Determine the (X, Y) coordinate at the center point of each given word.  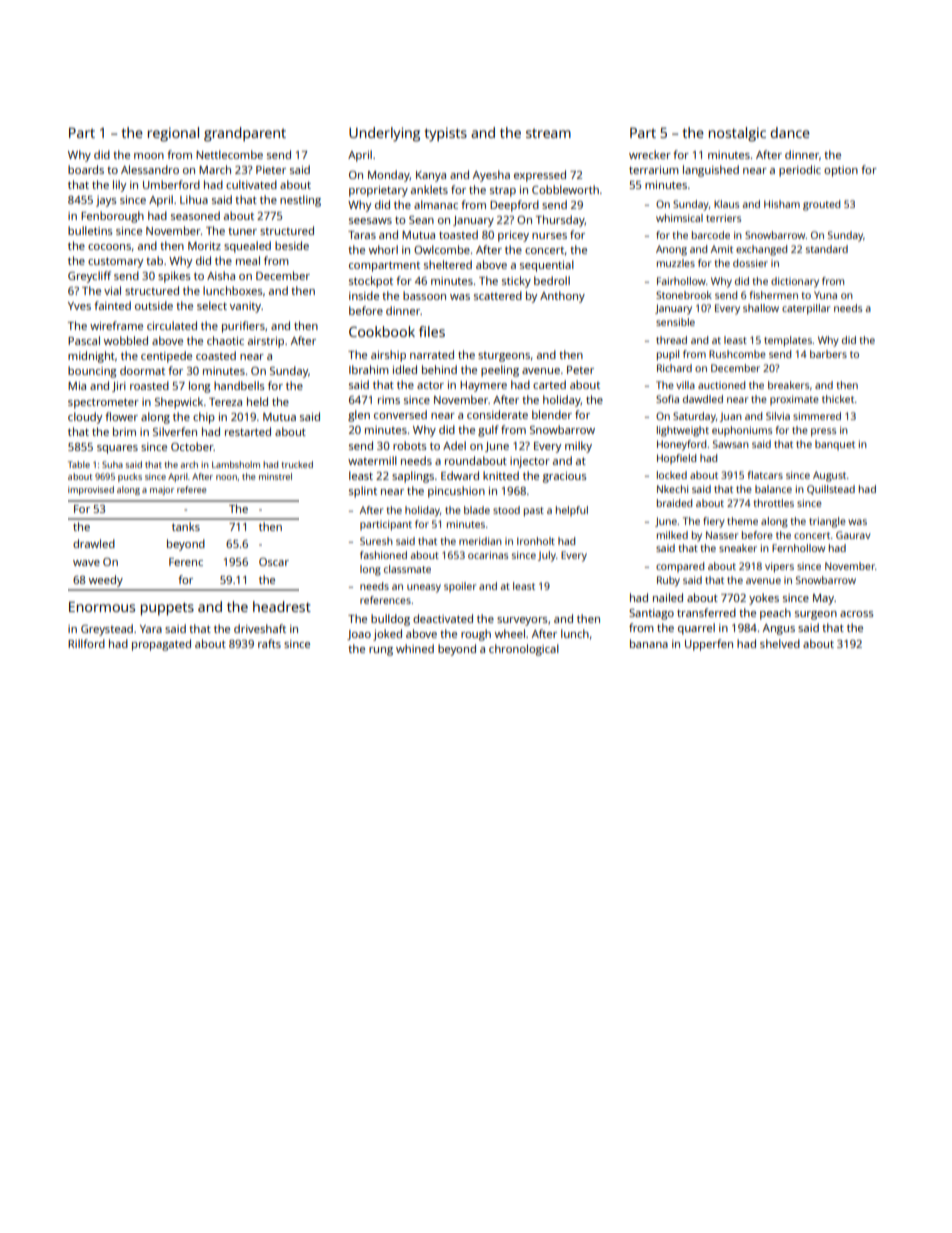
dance (790, 132)
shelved (780, 643)
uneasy (424, 588)
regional (173, 134)
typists (446, 134)
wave (86, 563)
